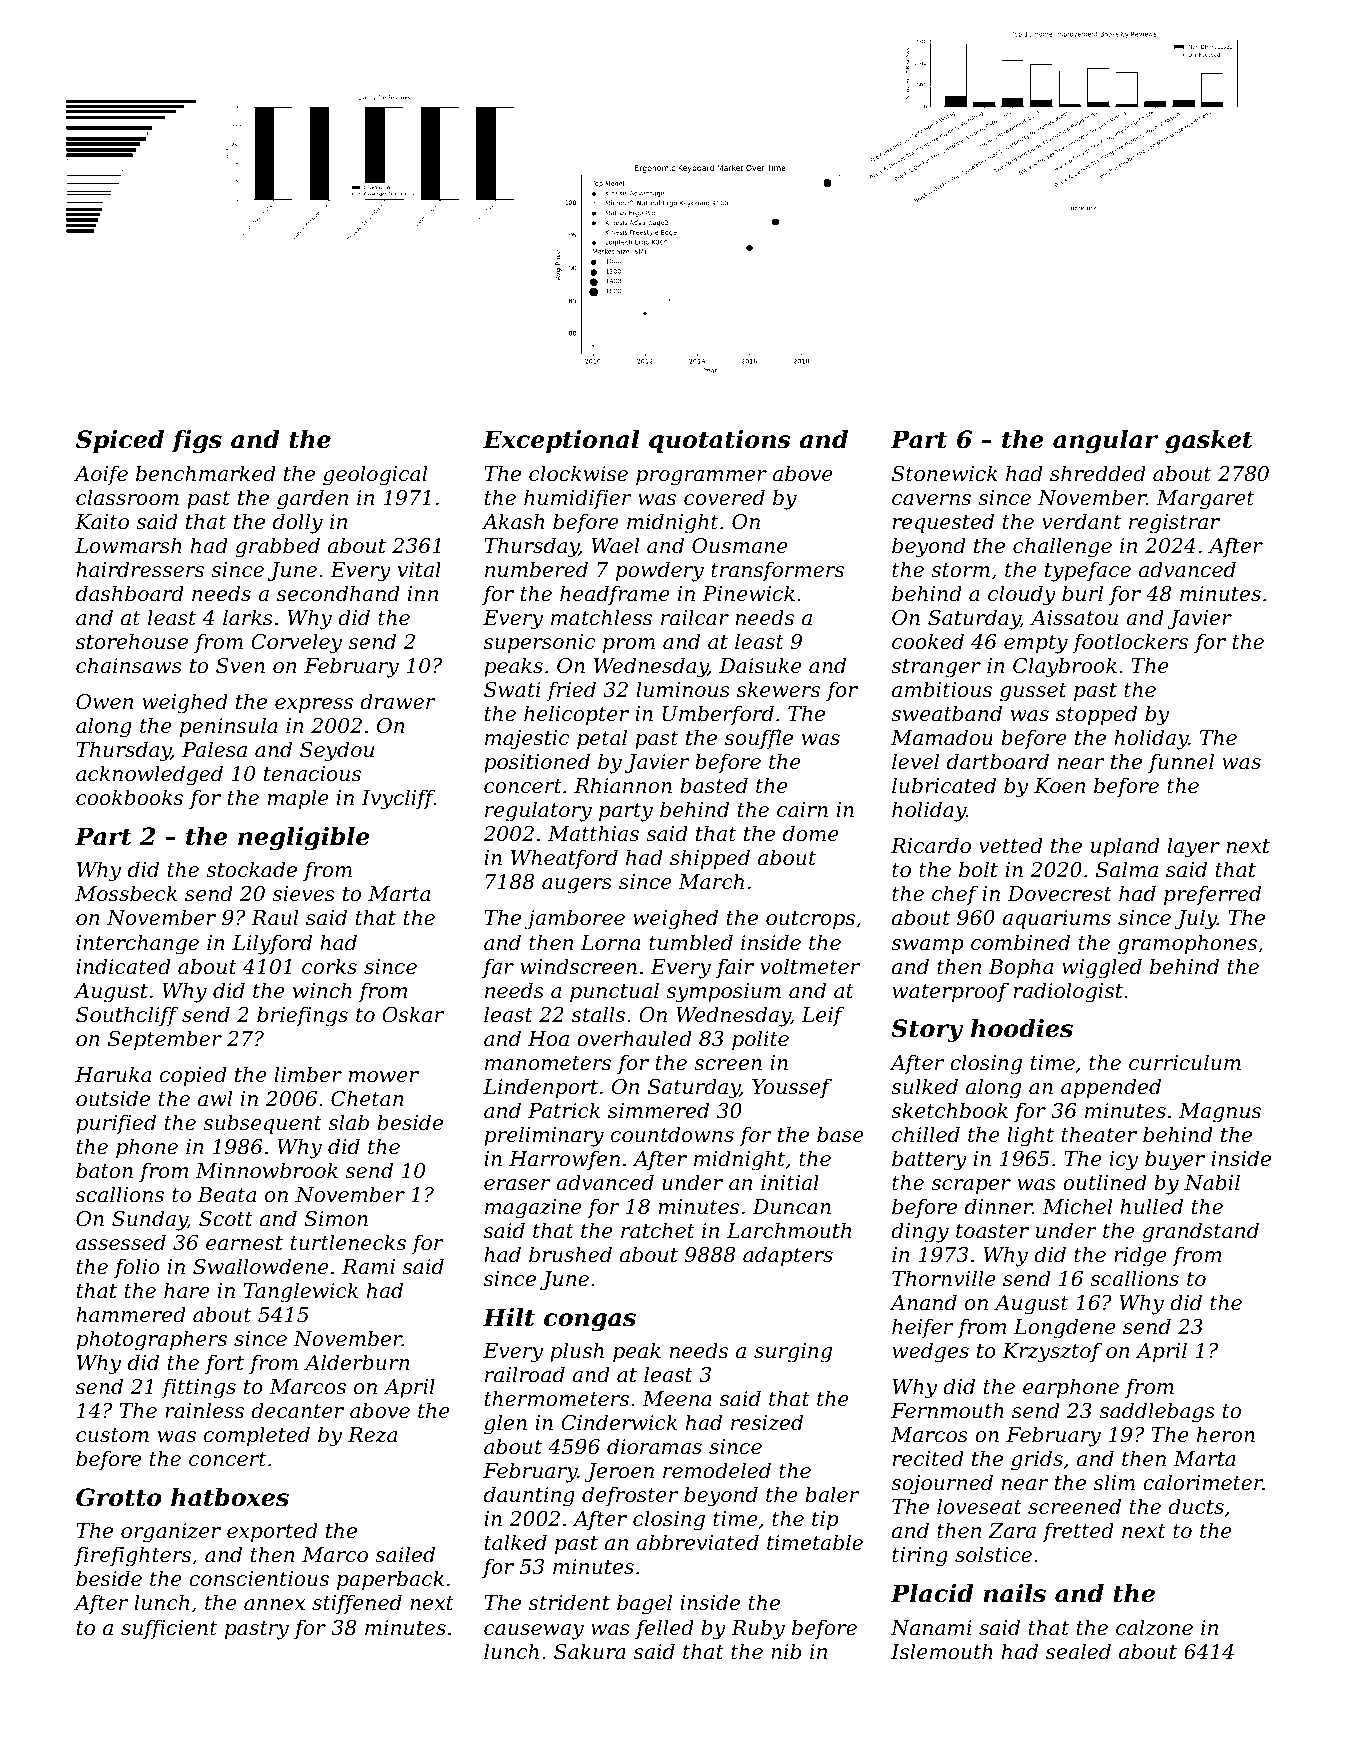 The width and height of the document is (1348, 1744). I want to click on funnel, so click(1181, 763).
